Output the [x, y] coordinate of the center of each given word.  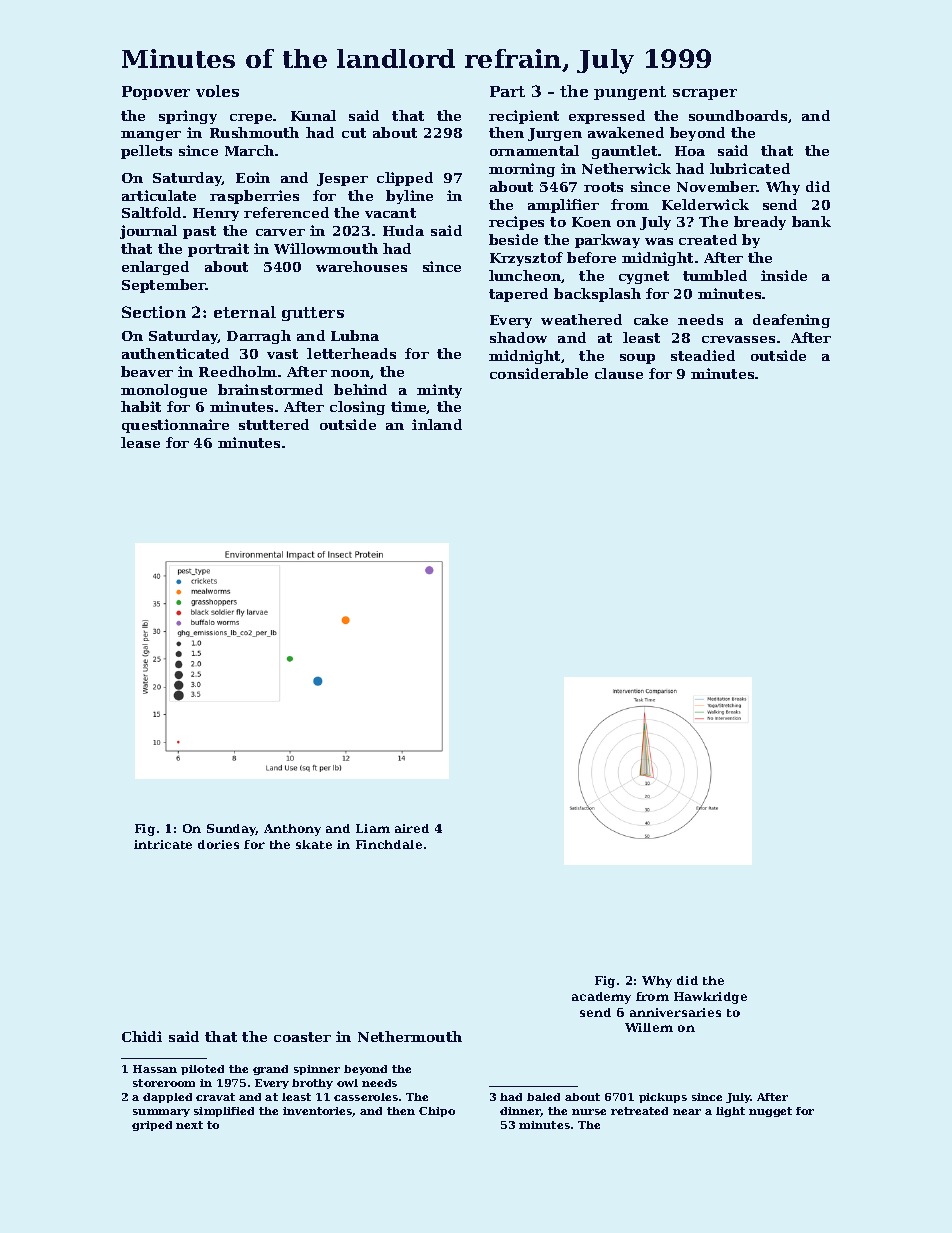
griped [152, 1126]
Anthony [292, 830]
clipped [405, 179]
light [730, 1112]
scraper [705, 94]
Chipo [437, 1112]
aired [412, 828]
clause [619, 373]
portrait [218, 250]
